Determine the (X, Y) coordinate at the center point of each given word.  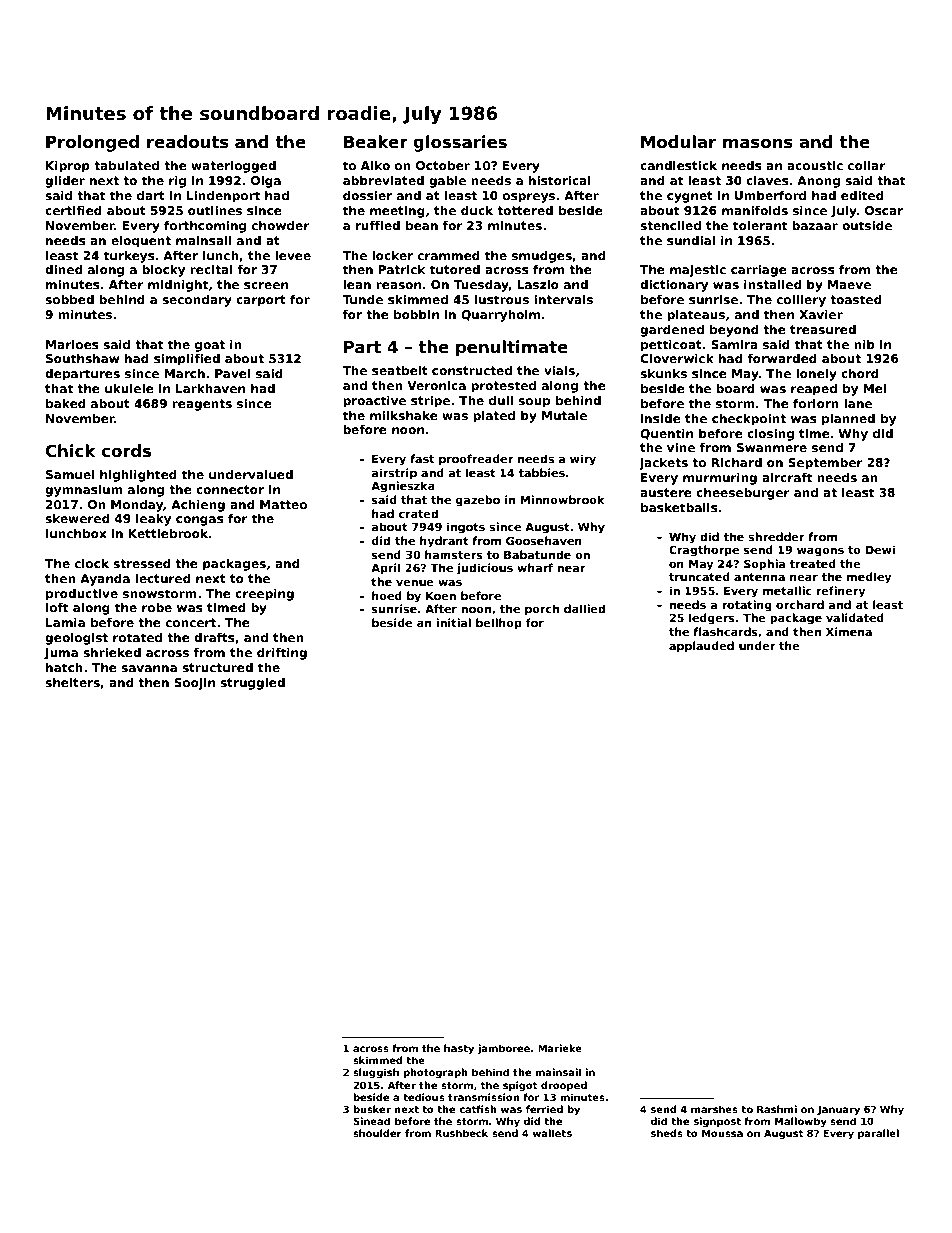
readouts (188, 142)
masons (758, 143)
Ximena (849, 631)
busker (372, 1109)
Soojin (194, 684)
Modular (678, 142)
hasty (459, 1049)
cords (126, 451)
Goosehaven (544, 540)
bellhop (499, 624)
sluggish (376, 1073)
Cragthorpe (704, 551)
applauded (701, 647)
